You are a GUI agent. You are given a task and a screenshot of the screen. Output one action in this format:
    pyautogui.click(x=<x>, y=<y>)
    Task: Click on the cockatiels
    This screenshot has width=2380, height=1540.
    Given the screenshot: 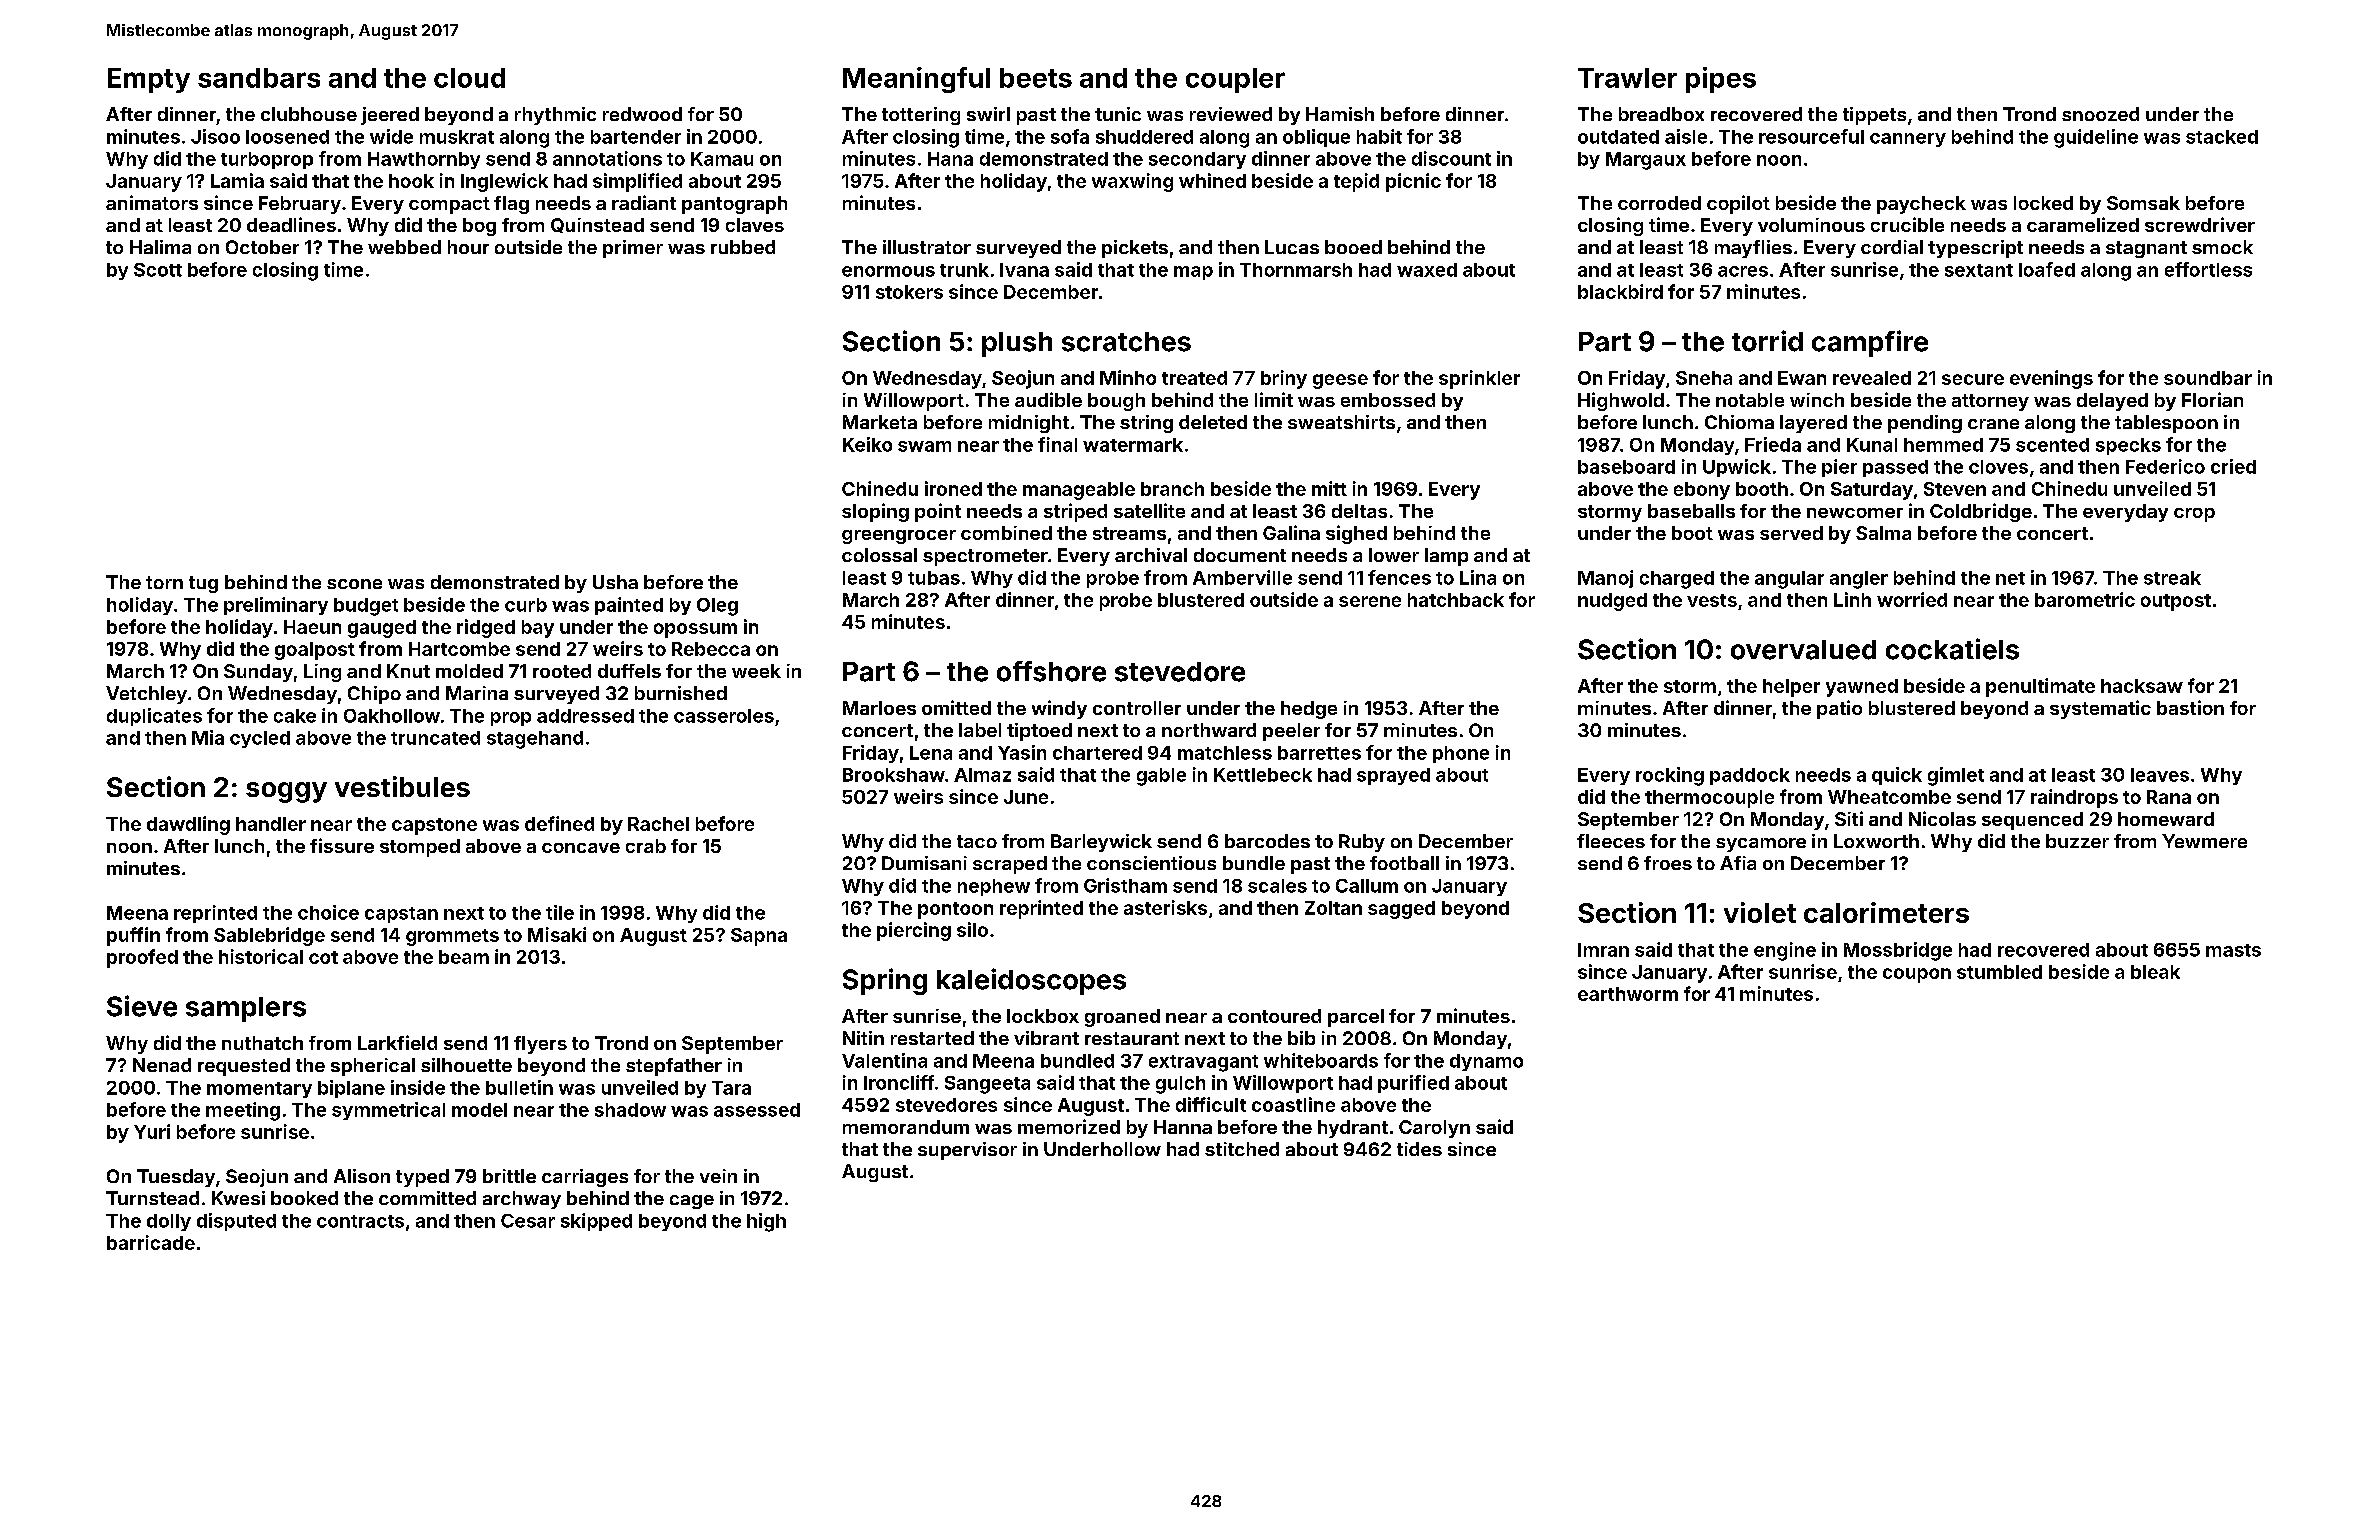 What is the action you would take?
    pyautogui.click(x=1952, y=649)
